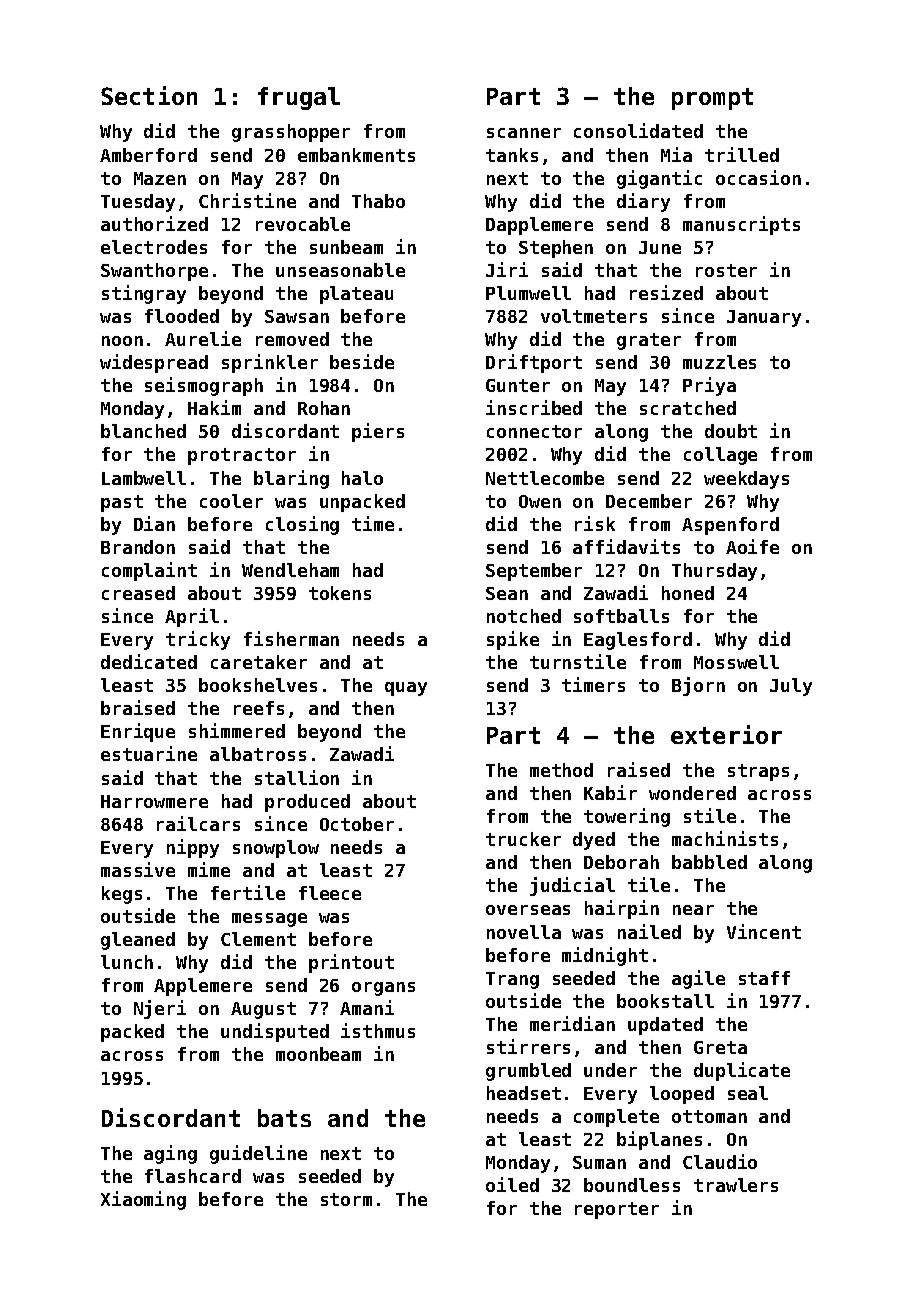  What do you see at coordinates (742, 154) in the image?
I see `trilled` at bounding box center [742, 154].
